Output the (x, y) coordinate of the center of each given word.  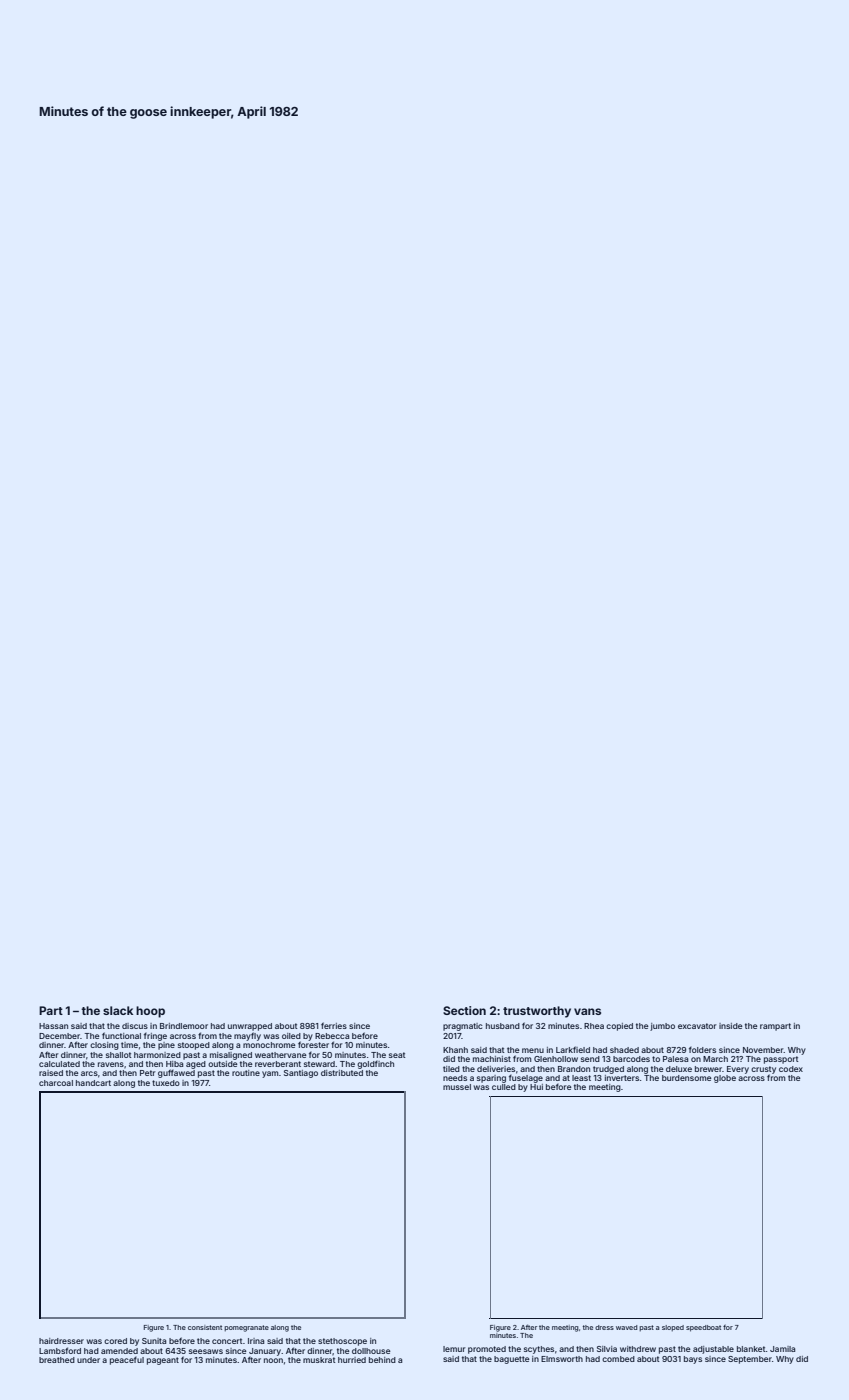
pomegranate (246, 1328)
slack (118, 1010)
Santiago (301, 1074)
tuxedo (166, 1083)
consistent (205, 1327)
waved (627, 1327)
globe (725, 1079)
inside (731, 1026)
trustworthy (537, 1012)
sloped (673, 1328)
